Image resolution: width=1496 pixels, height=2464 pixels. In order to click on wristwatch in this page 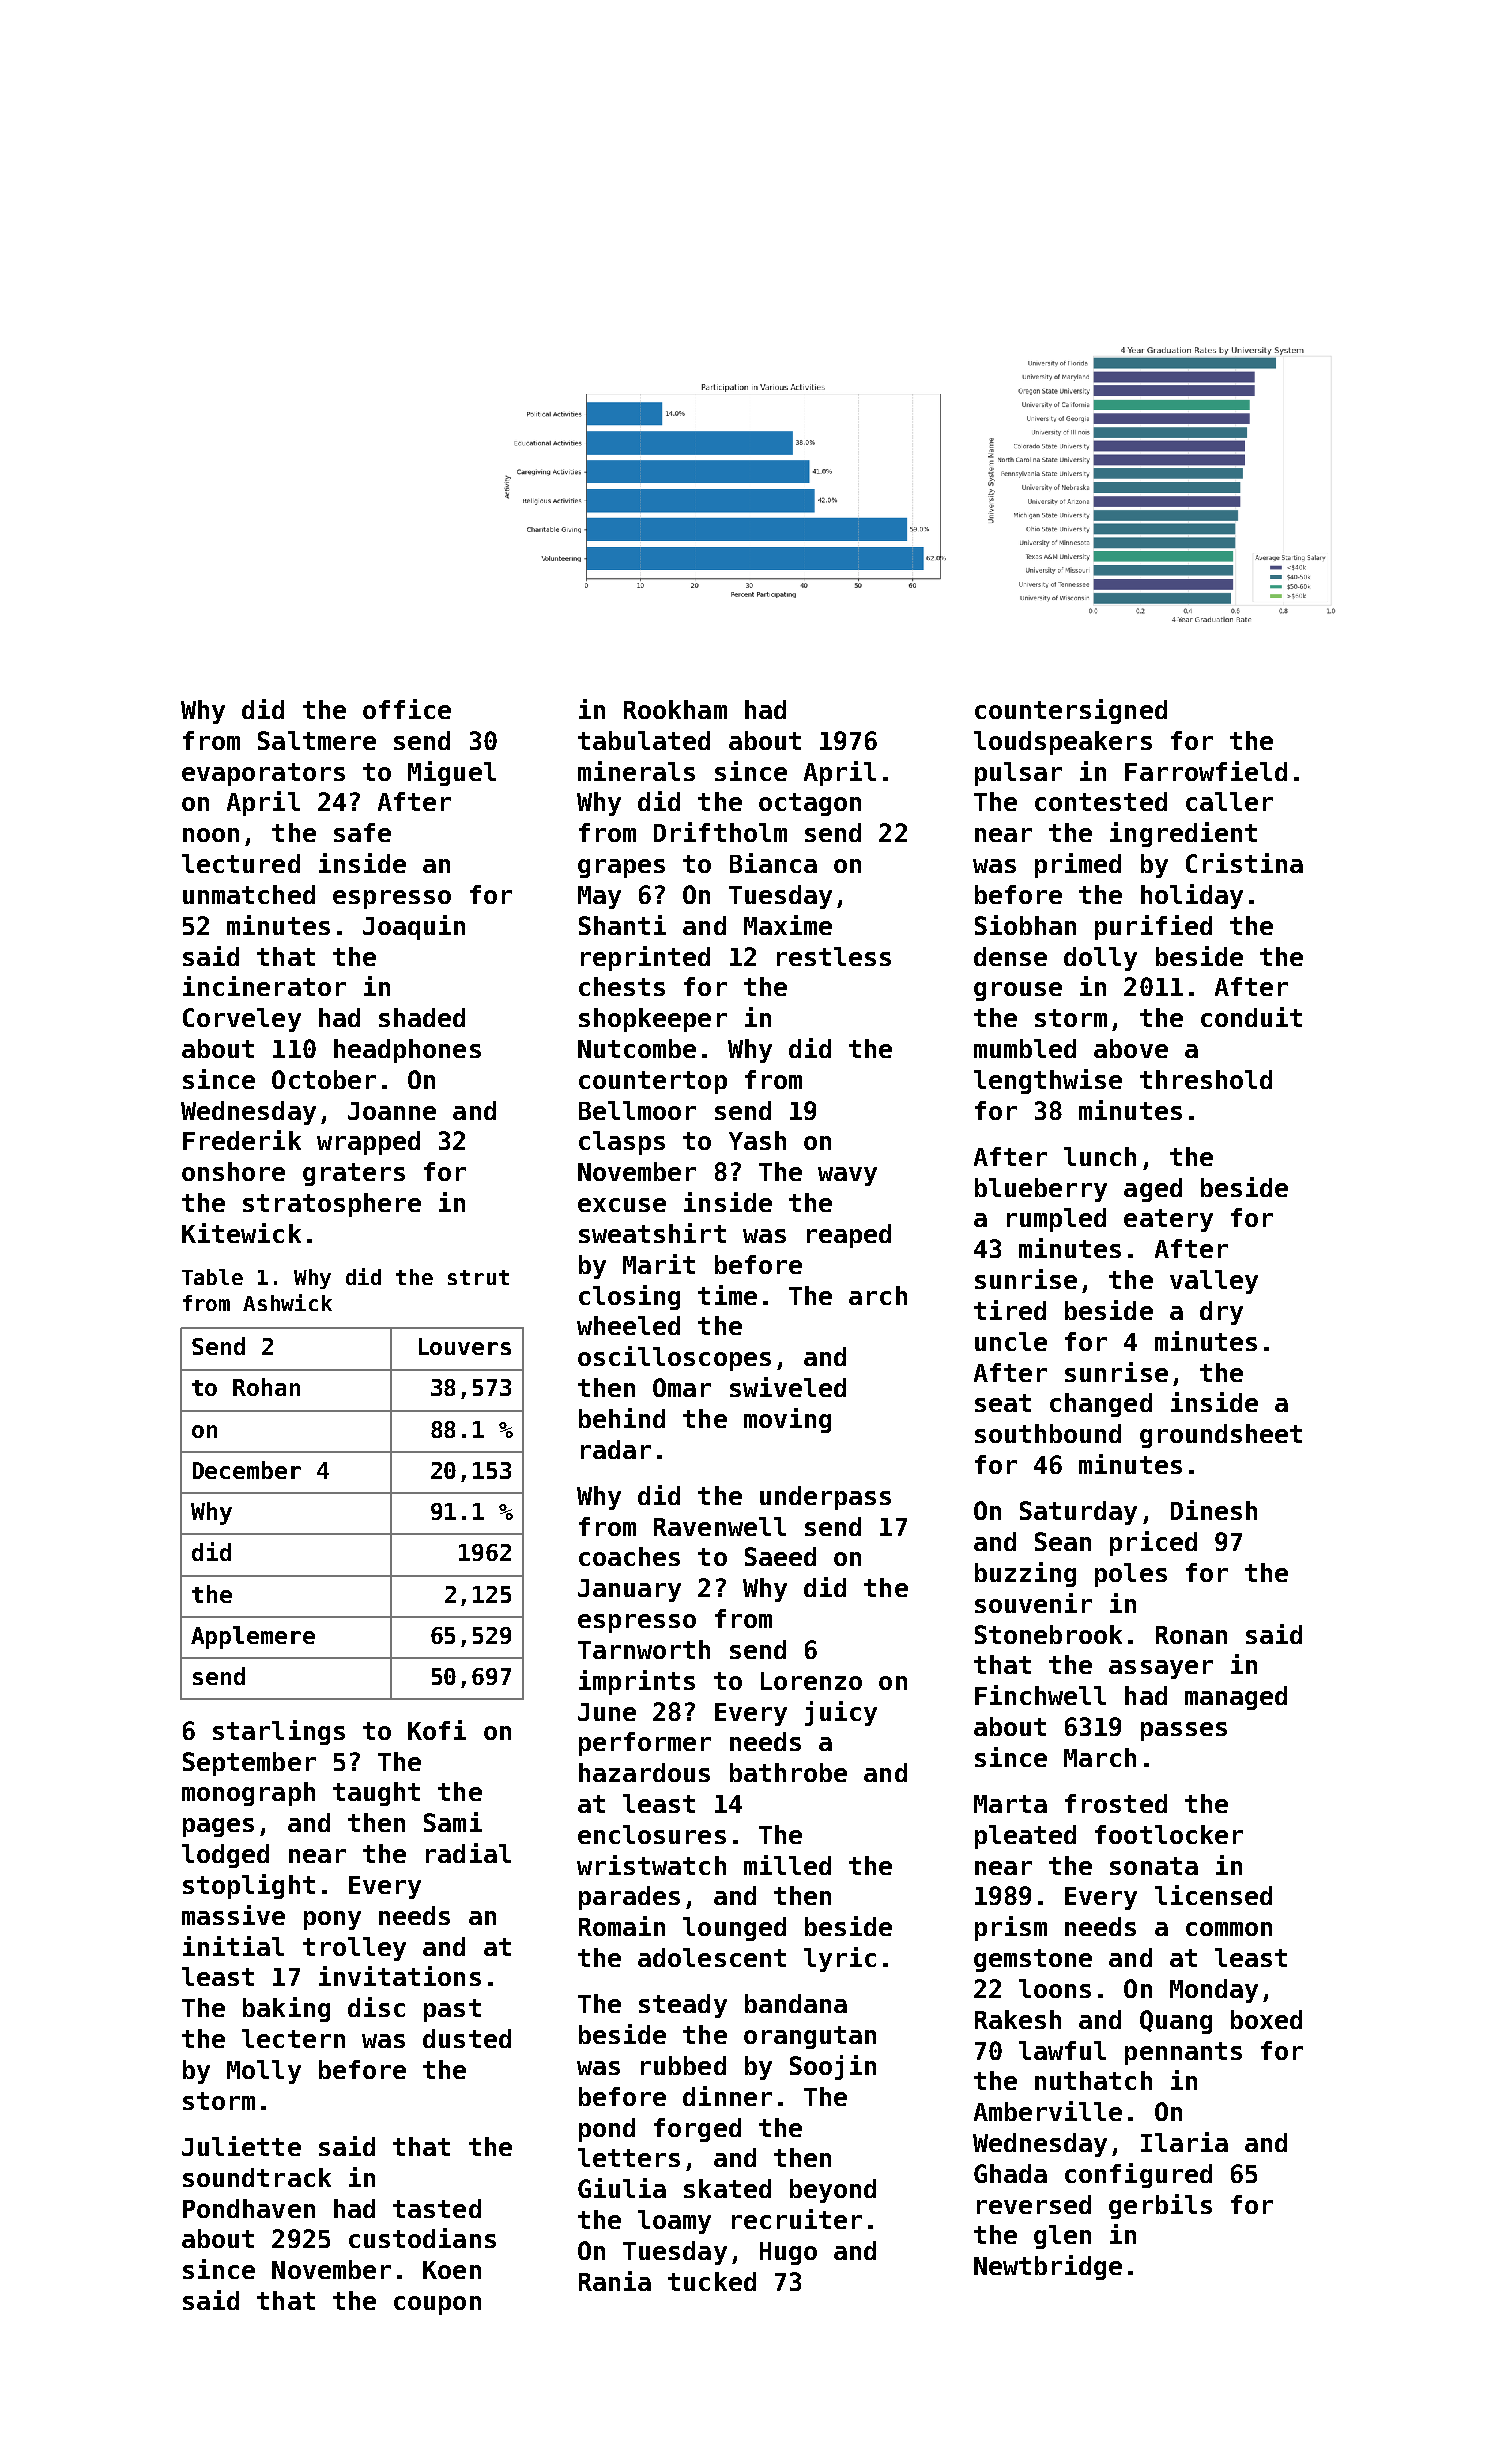, I will do `click(651, 1865)`.
